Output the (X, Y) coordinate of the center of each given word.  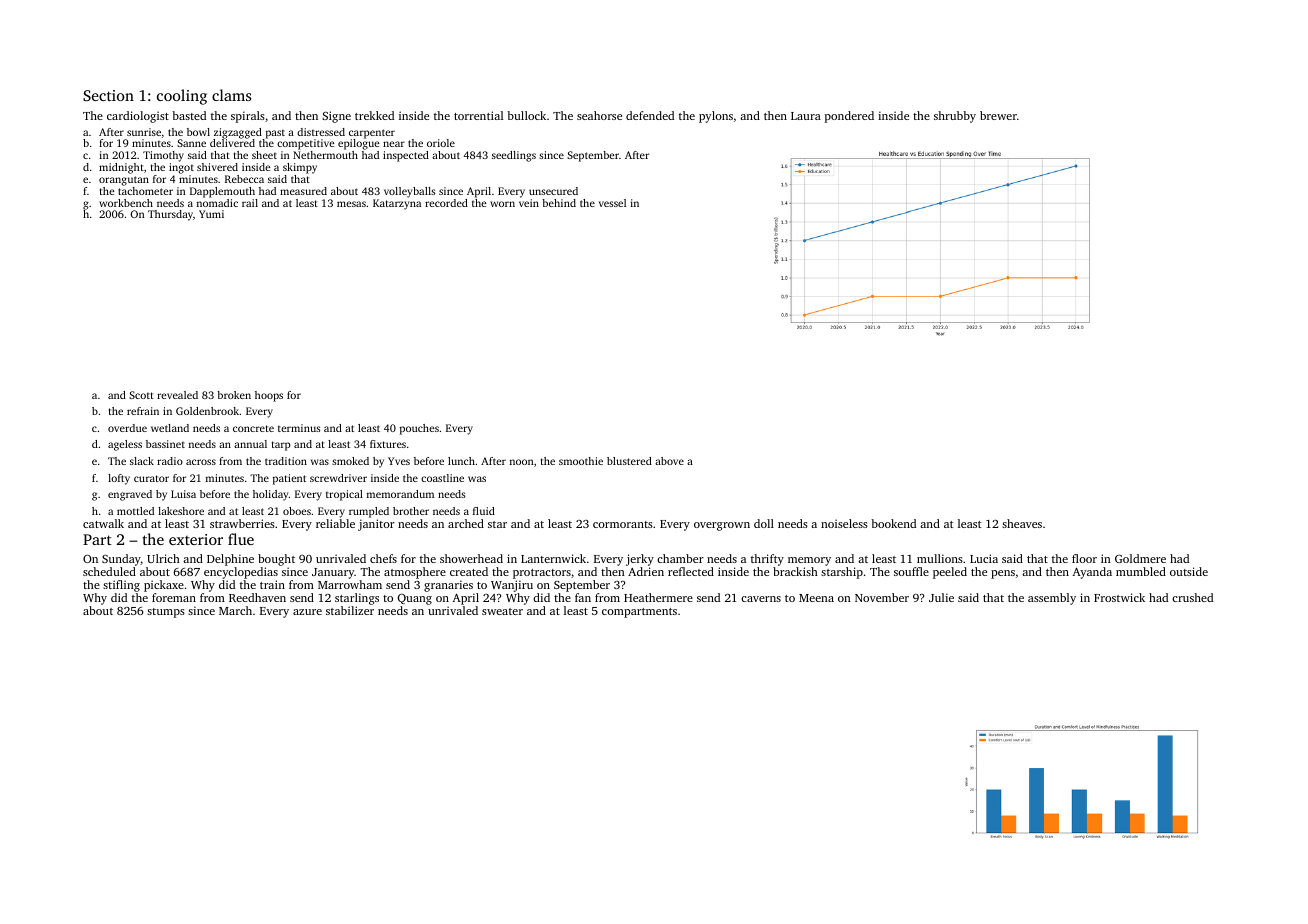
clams (231, 95)
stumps (166, 613)
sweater (502, 611)
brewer (998, 115)
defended (650, 115)
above (669, 461)
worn (502, 204)
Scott (141, 395)
